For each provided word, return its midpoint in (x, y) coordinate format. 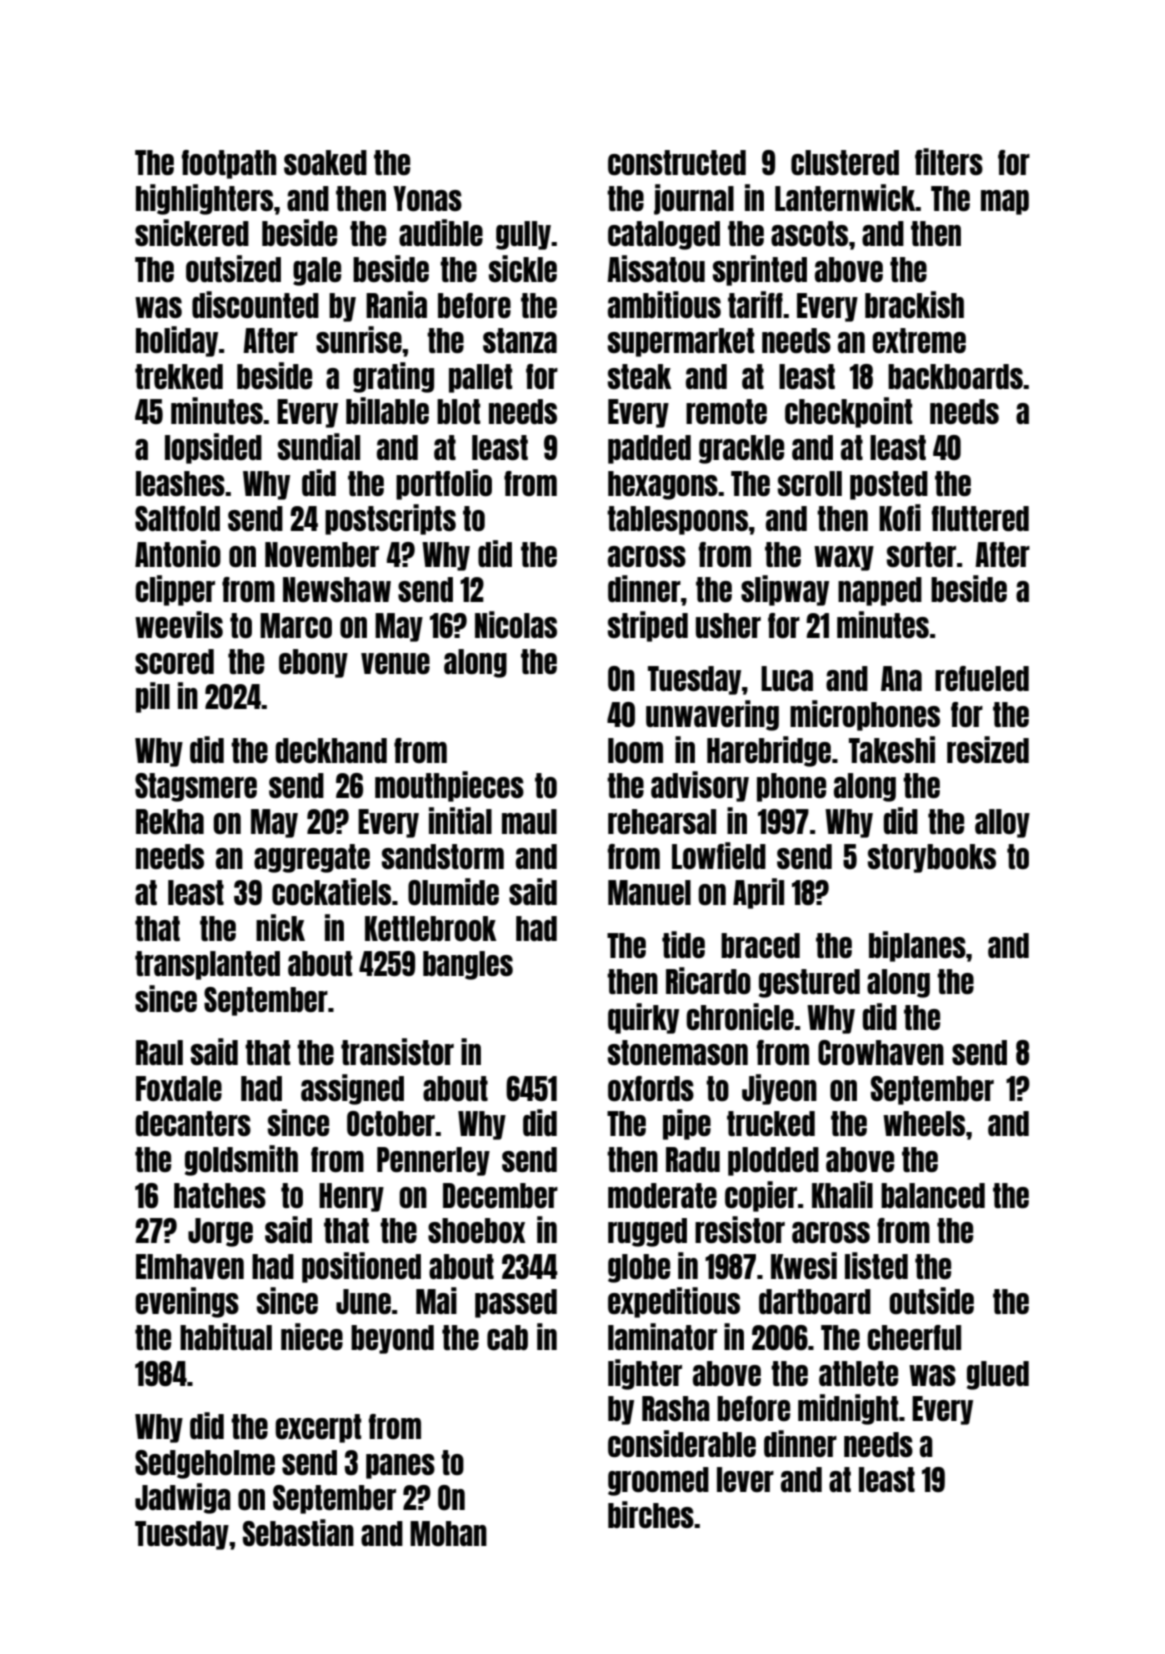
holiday (177, 341)
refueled (982, 678)
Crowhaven (881, 1052)
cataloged (664, 235)
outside (931, 1300)
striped (648, 626)
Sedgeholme (205, 1464)
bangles (468, 965)
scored (174, 661)
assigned (352, 1089)
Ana (901, 678)
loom (635, 750)
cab (507, 1337)
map (1005, 202)
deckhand (331, 750)
